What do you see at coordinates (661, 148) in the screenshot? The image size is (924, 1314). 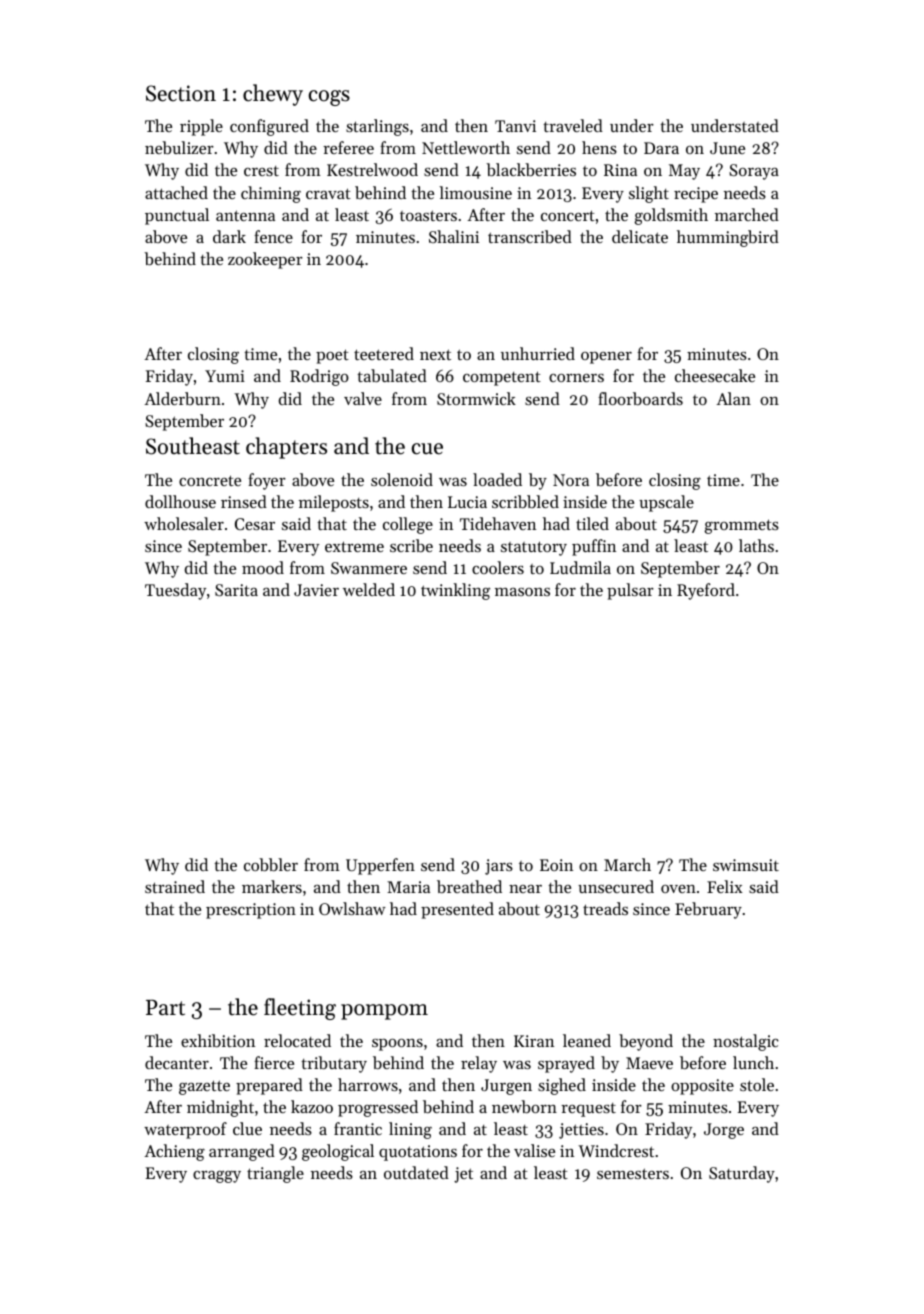 I see `Dara` at bounding box center [661, 148].
